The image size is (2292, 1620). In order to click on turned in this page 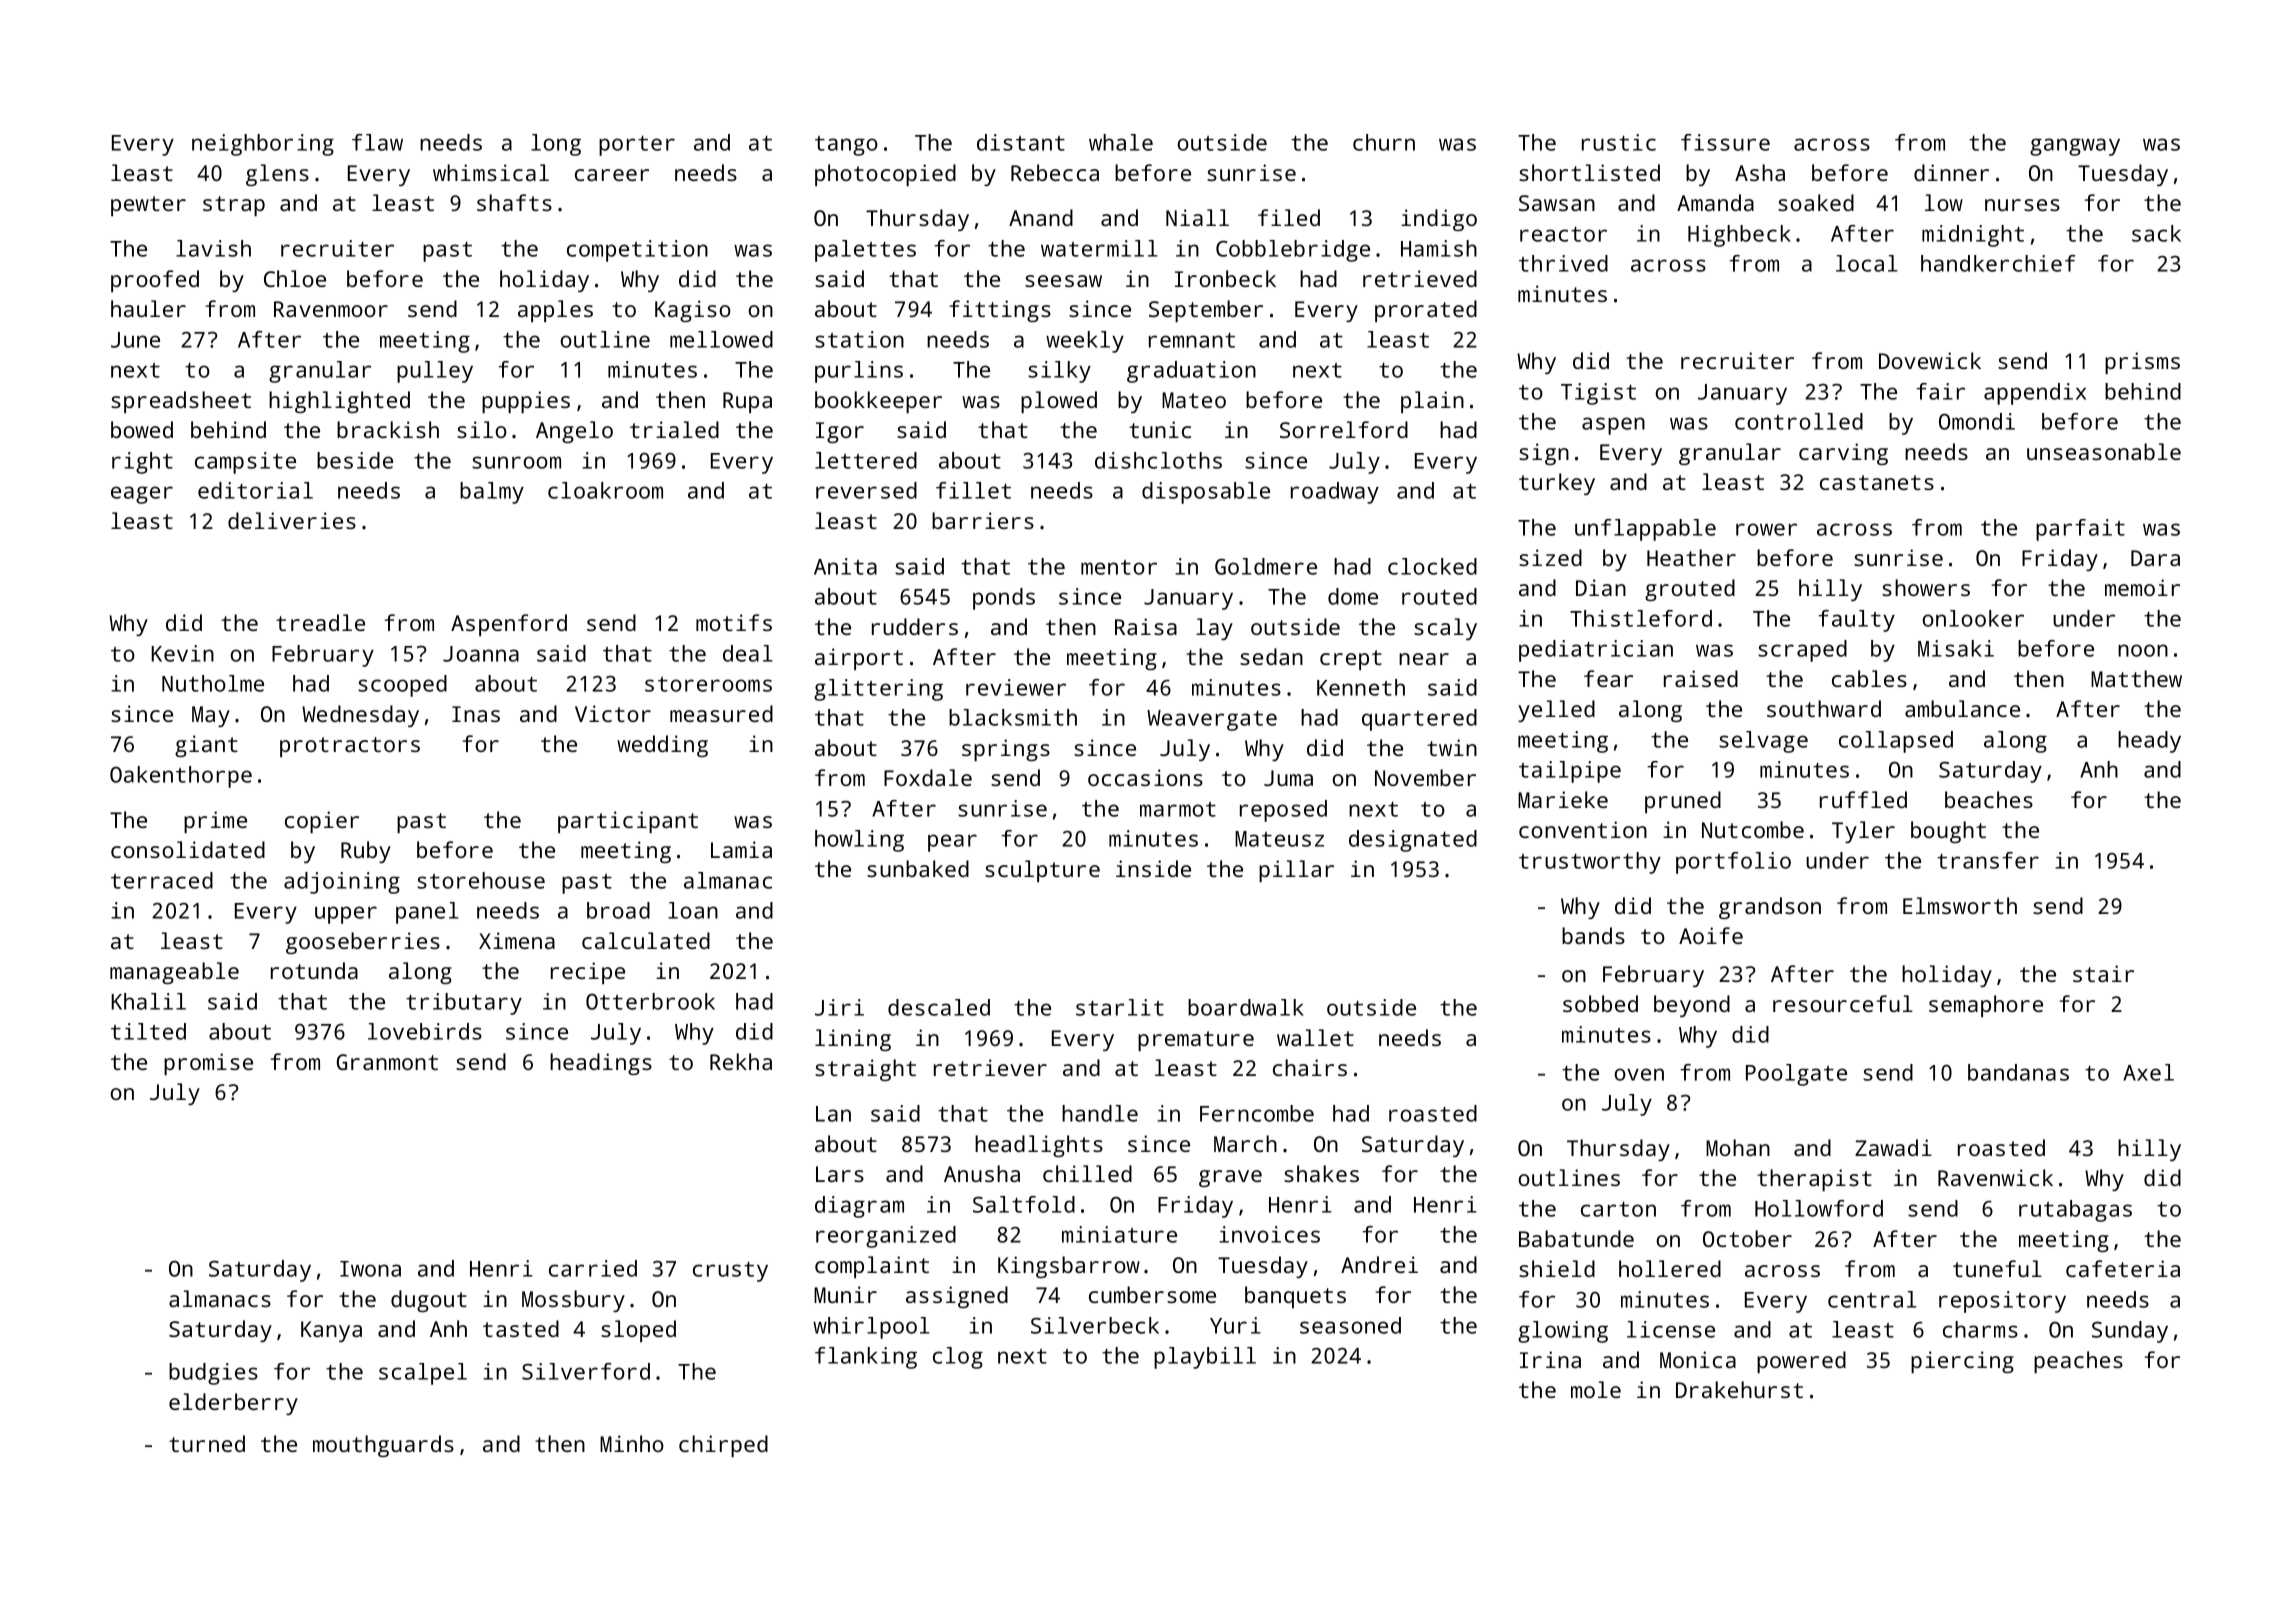, I will do `click(207, 1443)`.
